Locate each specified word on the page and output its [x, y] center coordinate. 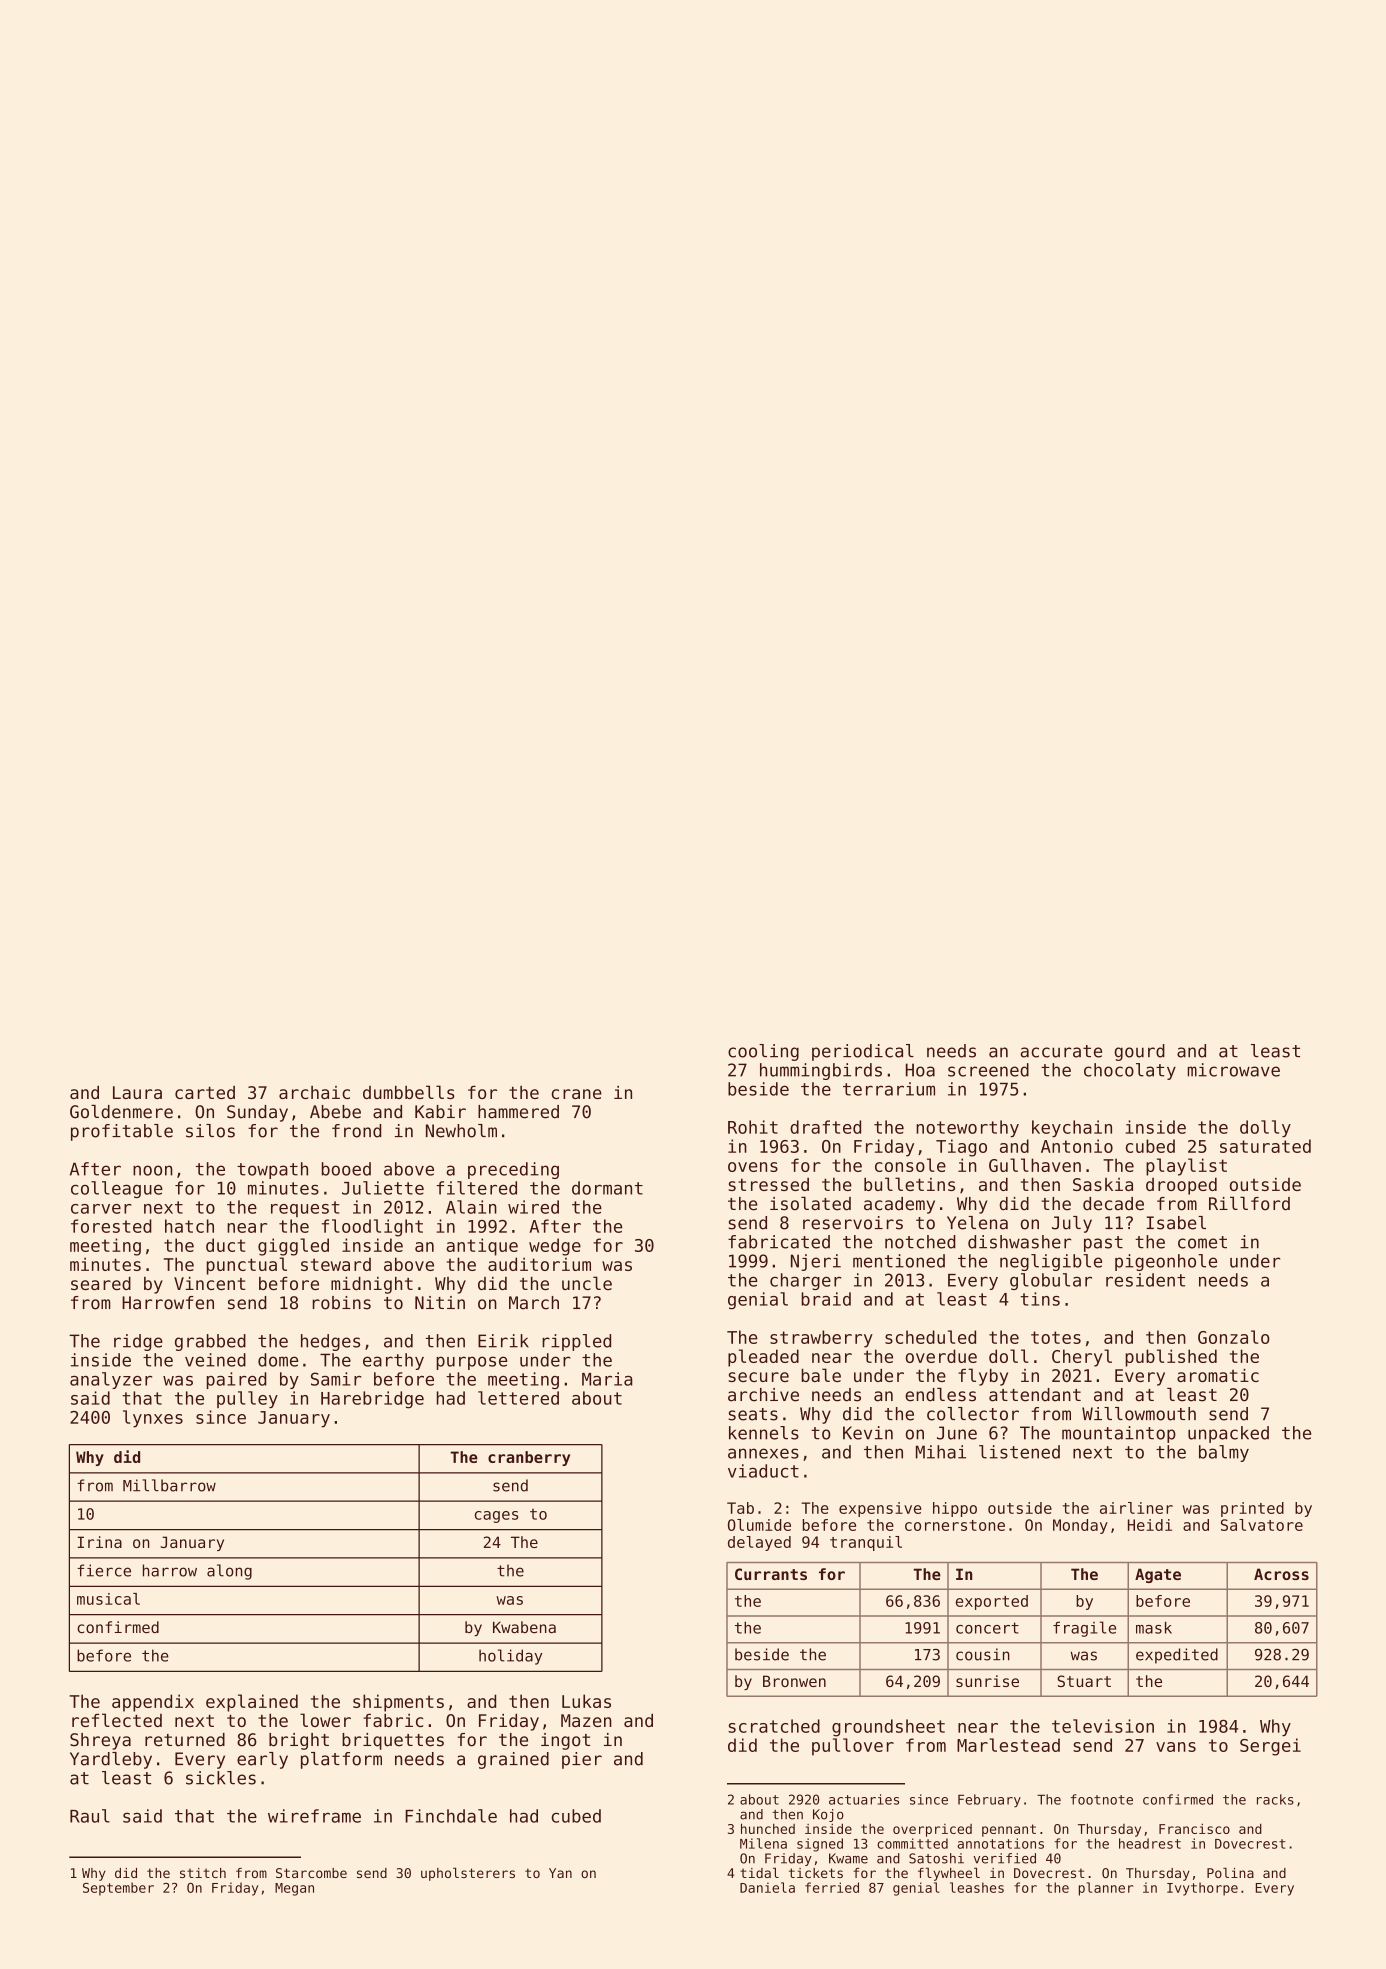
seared [101, 1283]
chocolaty [1130, 1071]
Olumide [759, 1525]
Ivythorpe [1202, 1889]
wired [533, 1207]
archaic [314, 1092]
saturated [1265, 1146]
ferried [832, 1887]
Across [1281, 1574]
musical [108, 1599]
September [118, 1889]
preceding [513, 1170]
